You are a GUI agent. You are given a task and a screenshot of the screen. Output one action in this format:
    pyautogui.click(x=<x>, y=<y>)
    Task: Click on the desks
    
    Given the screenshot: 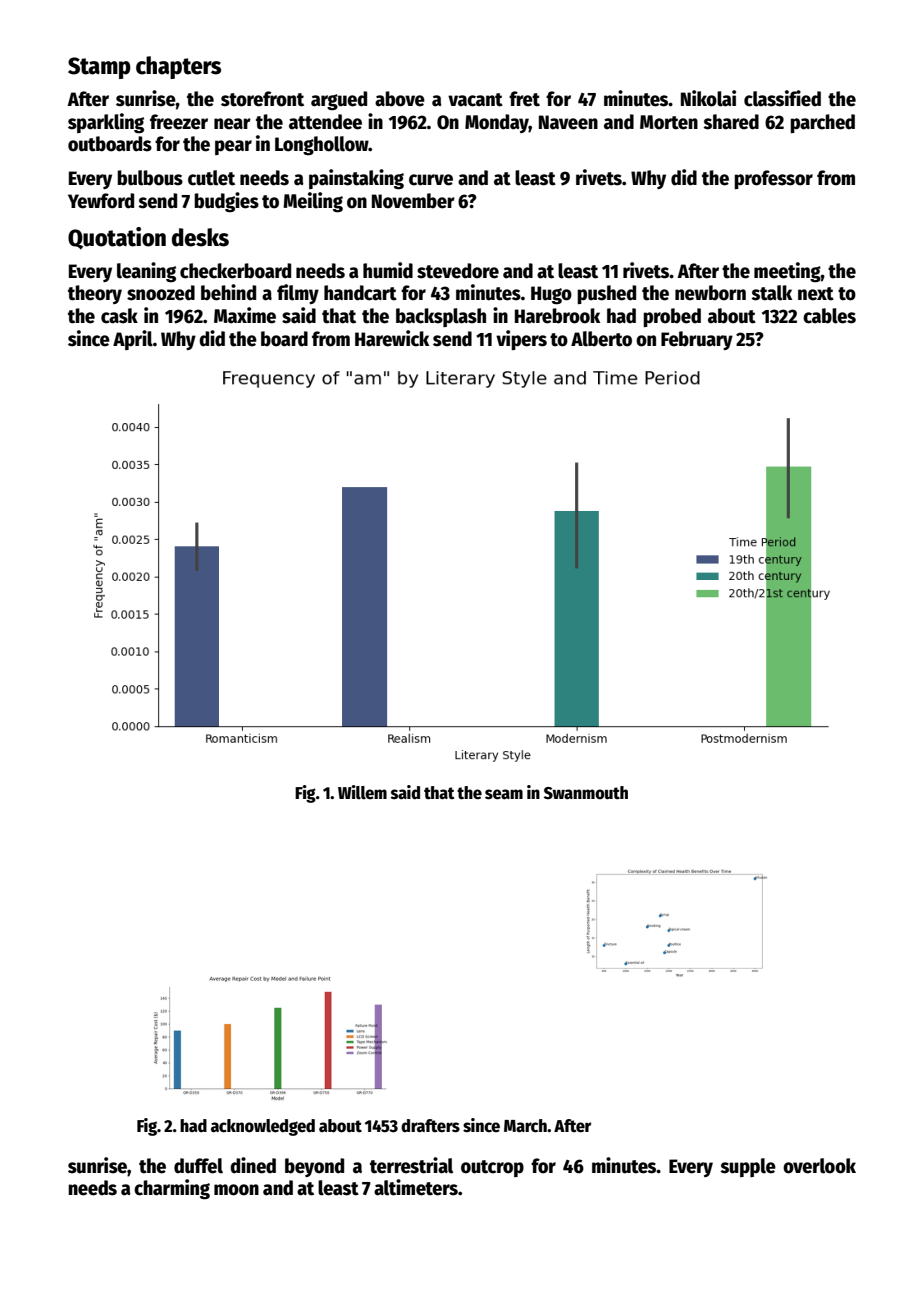 What is the action you would take?
    pyautogui.click(x=200, y=237)
